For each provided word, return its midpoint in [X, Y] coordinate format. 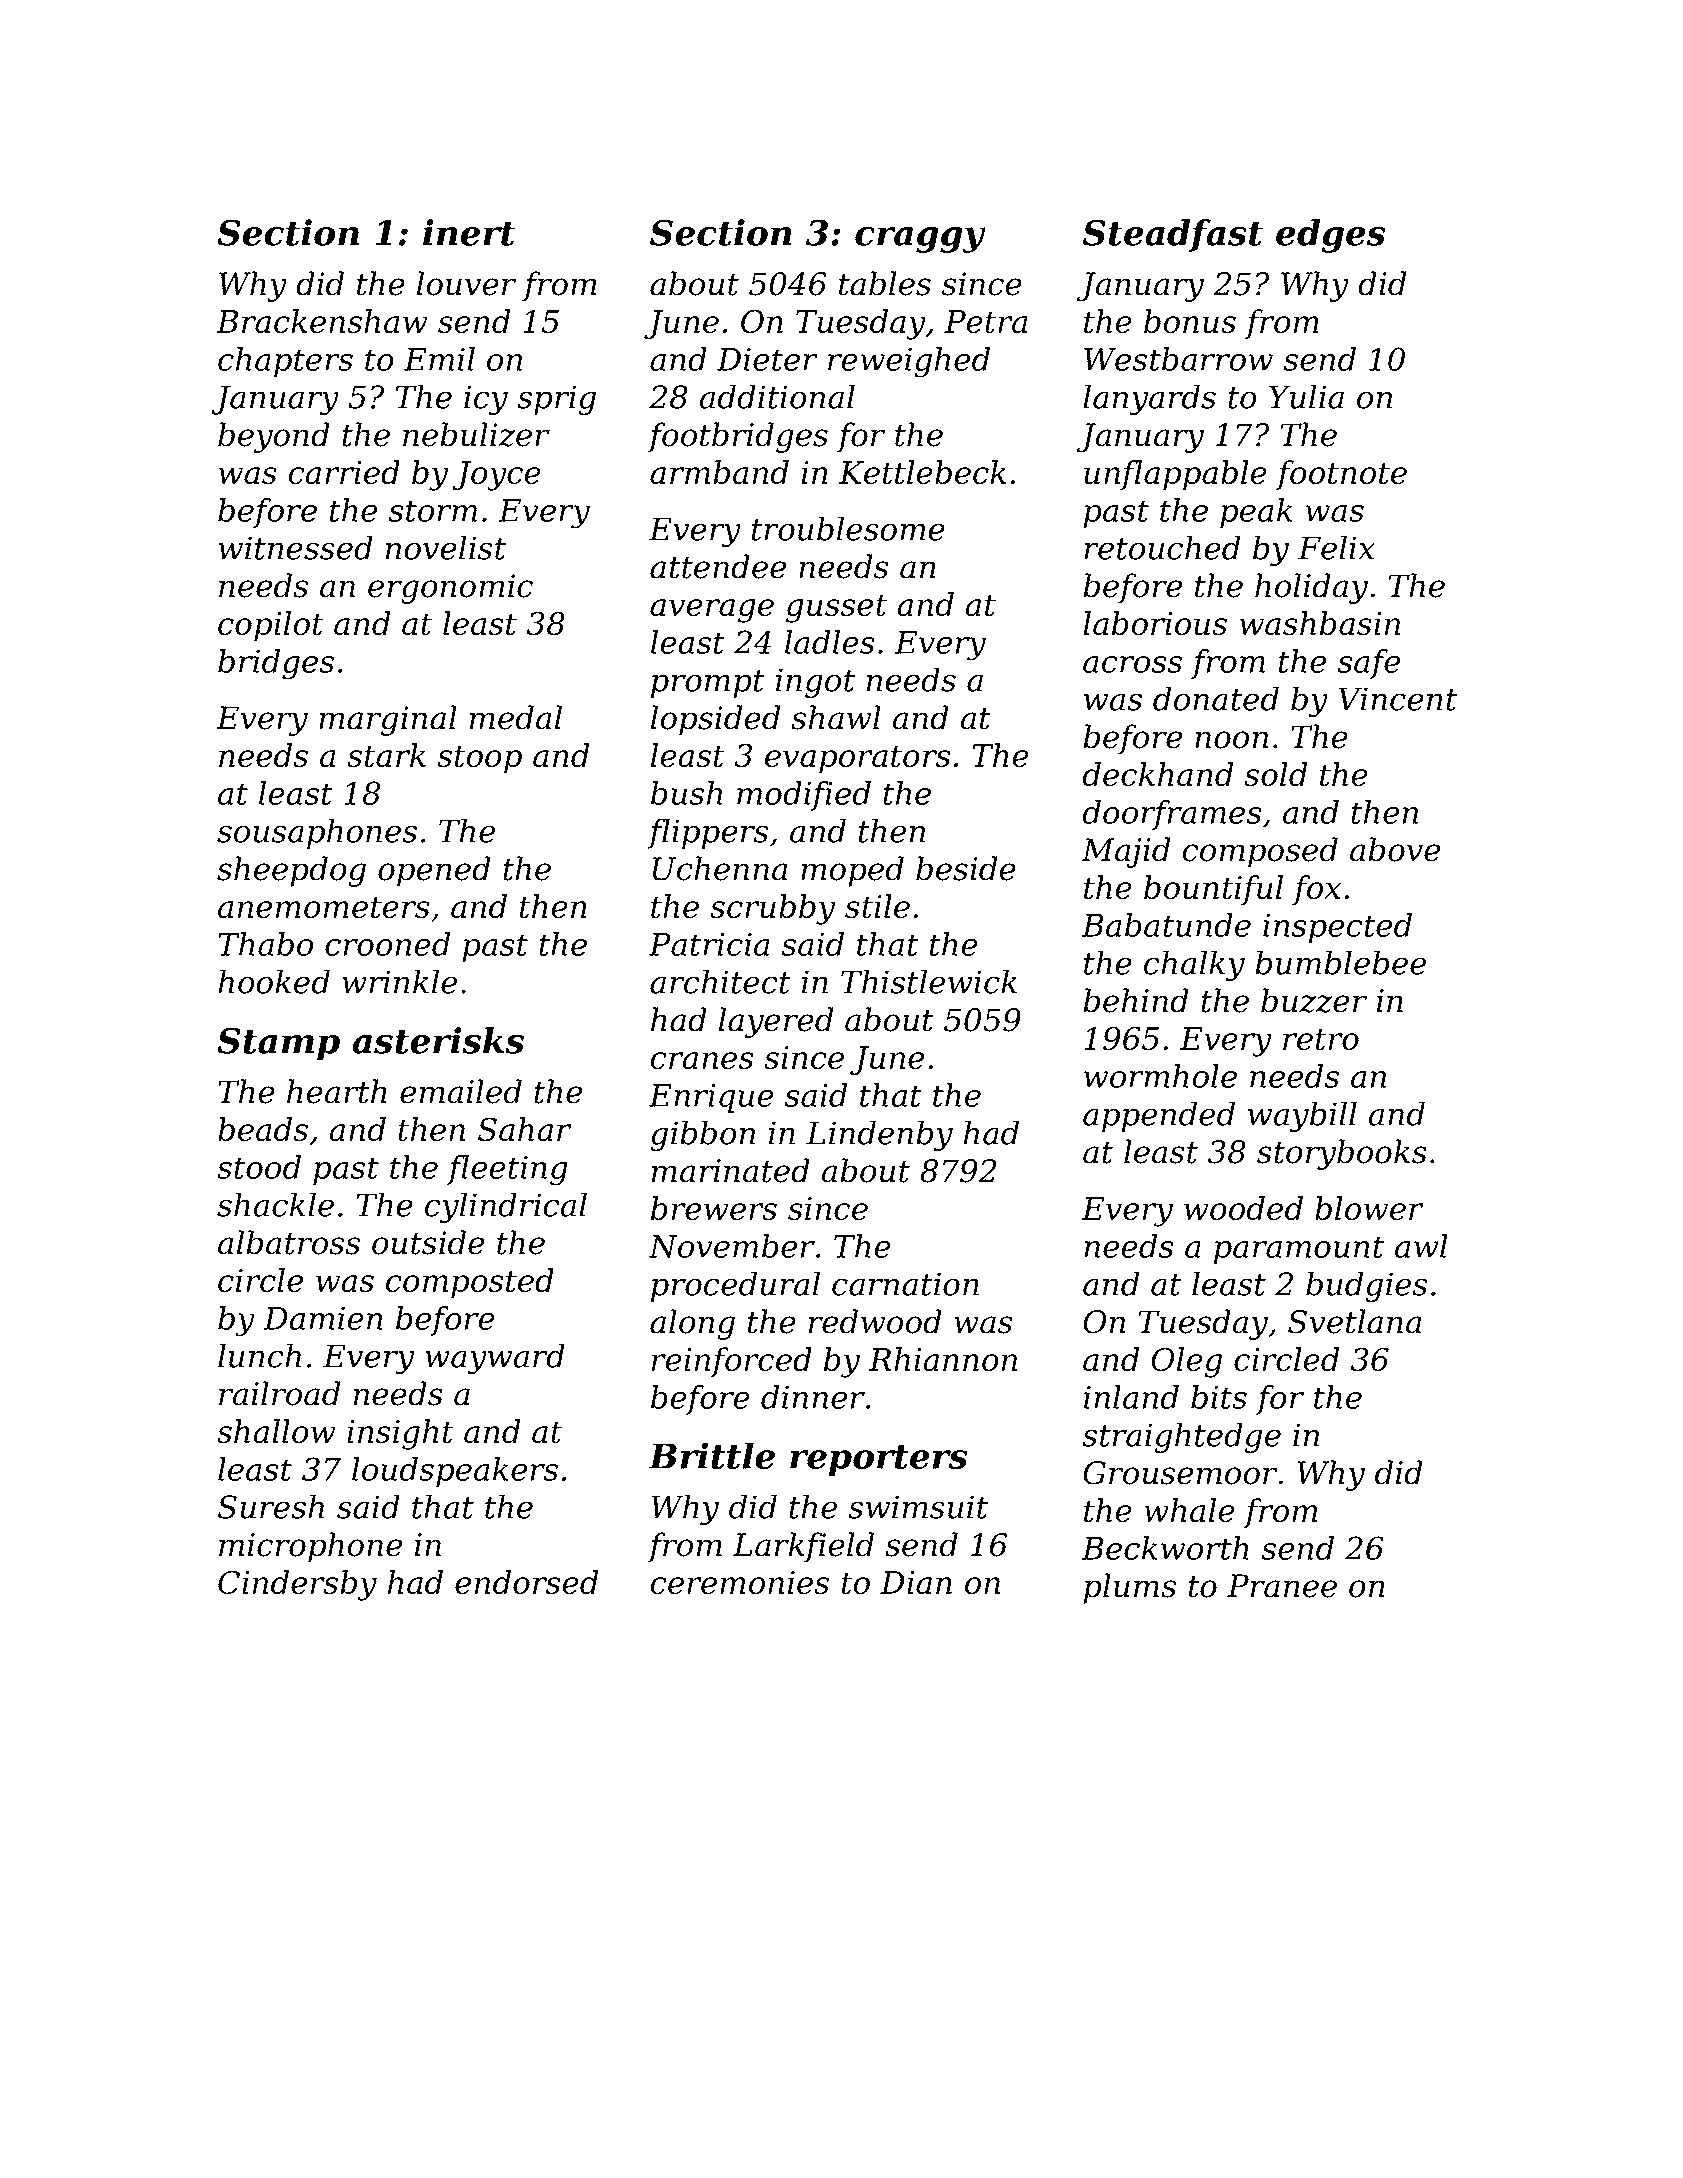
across [1132, 664]
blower [1369, 1208]
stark [386, 755]
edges [1330, 236]
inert [469, 232]
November [732, 1246]
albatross [289, 1242]
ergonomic [450, 589]
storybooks [1342, 1154]
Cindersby [297, 1585]
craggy [920, 240]
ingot [815, 683]
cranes [701, 1060]
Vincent [1397, 699]
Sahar [524, 1129]
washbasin [1320, 623]
